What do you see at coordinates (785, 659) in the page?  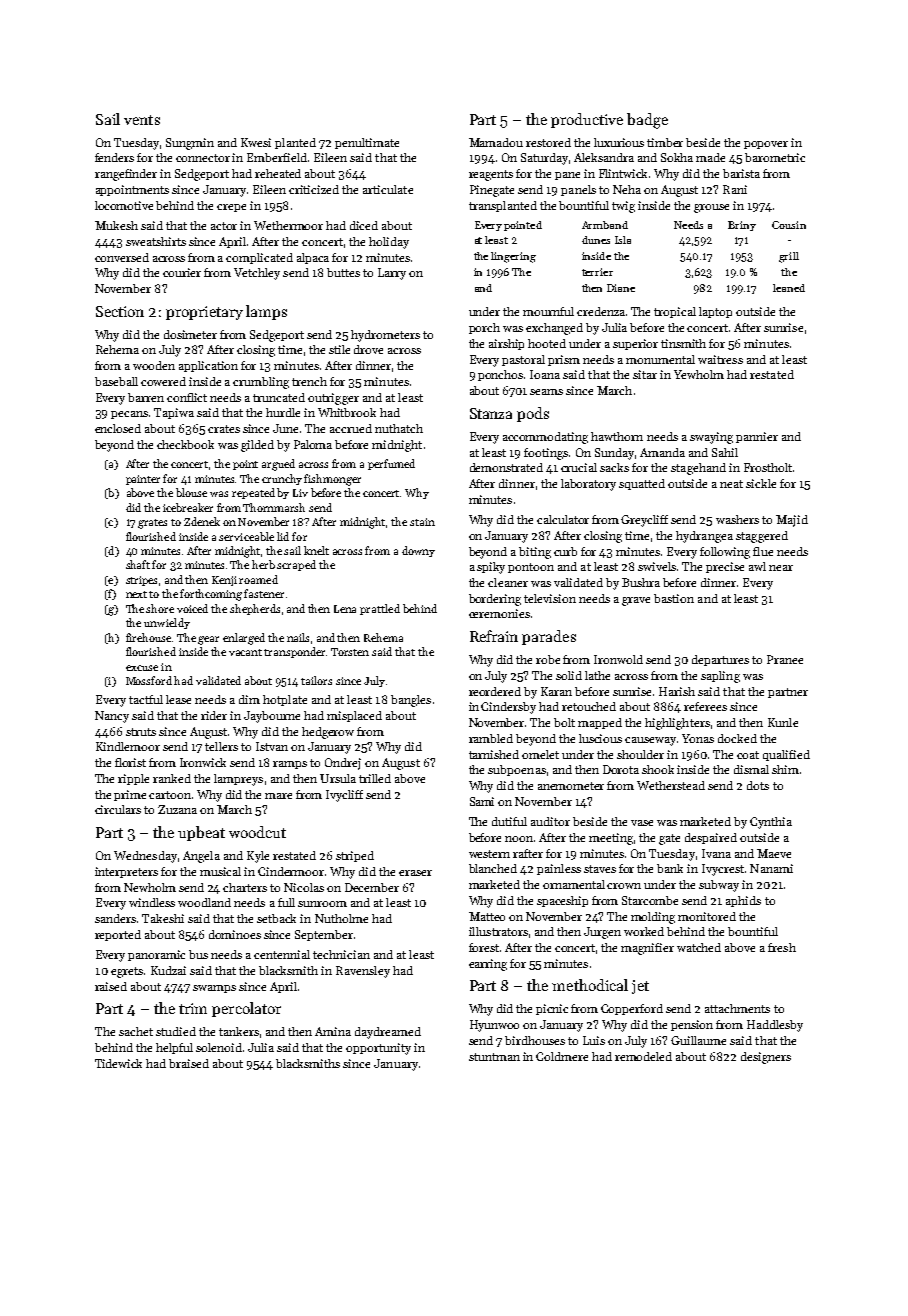 I see `Pranee` at bounding box center [785, 659].
